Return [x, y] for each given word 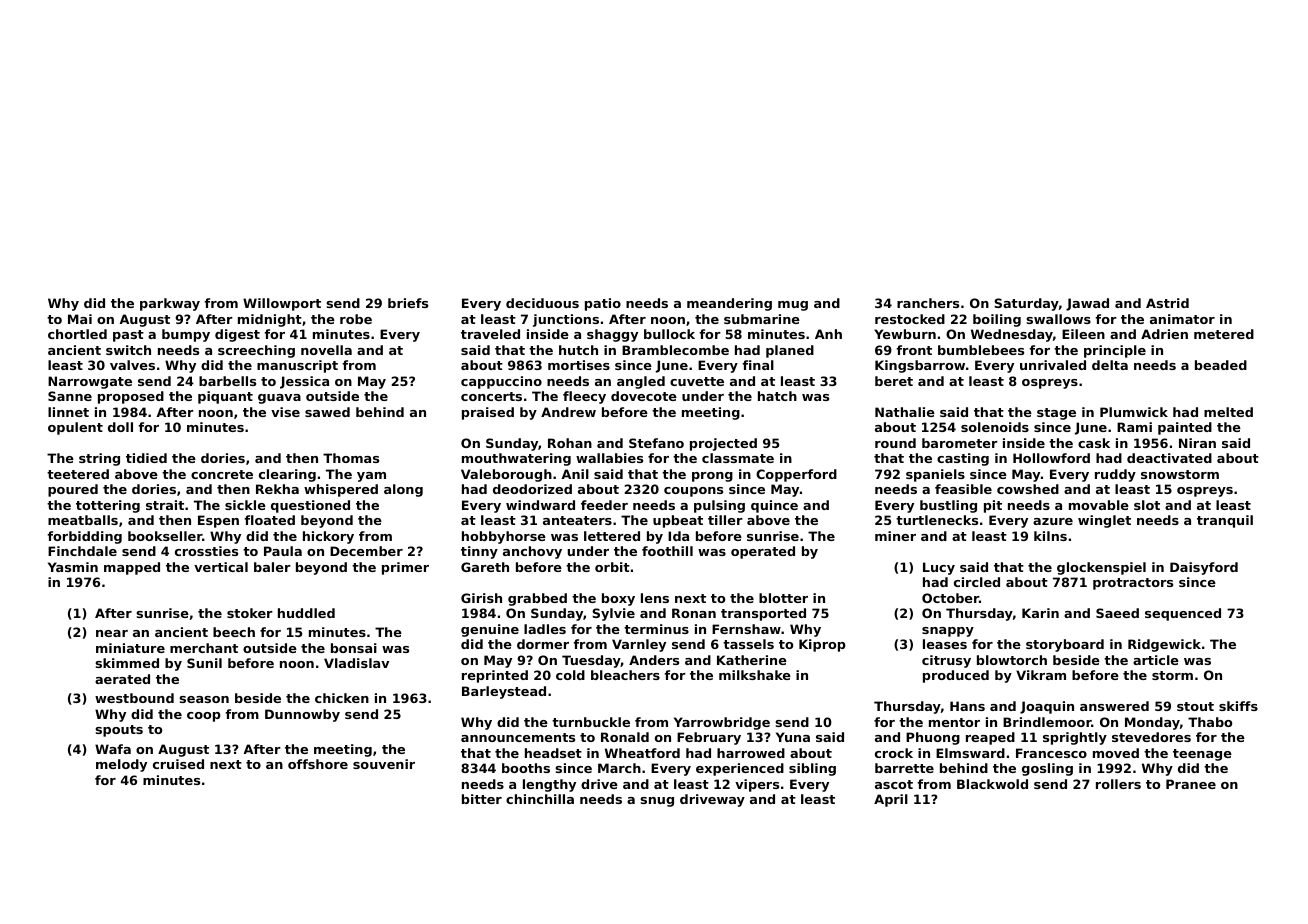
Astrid [1167, 303]
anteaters [577, 520]
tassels [748, 644]
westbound [134, 698]
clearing [287, 475]
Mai [80, 319]
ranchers [928, 303]
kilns [1050, 536]
